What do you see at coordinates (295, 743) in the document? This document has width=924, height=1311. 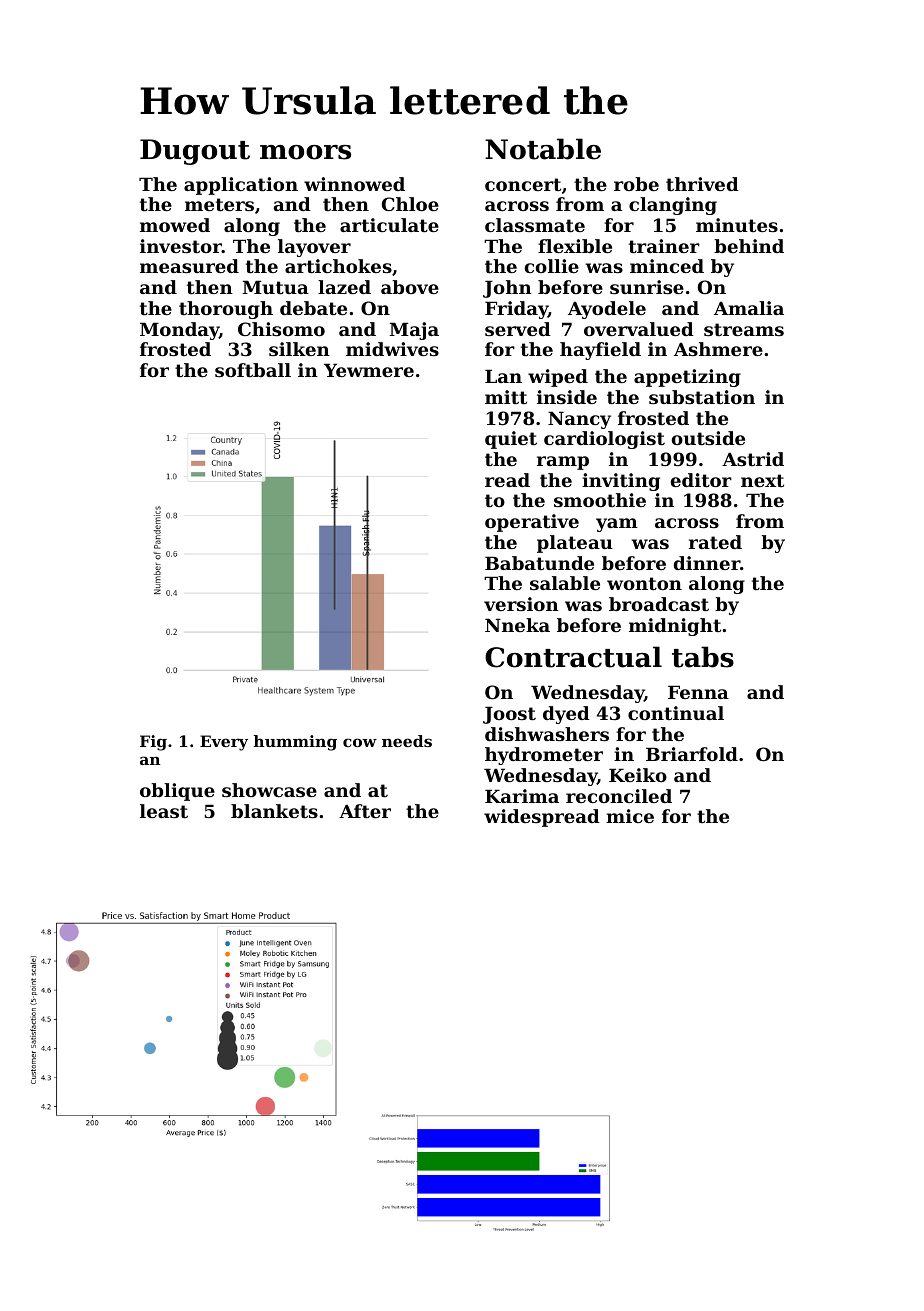 I see `humming` at bounding box center [295, 743].
